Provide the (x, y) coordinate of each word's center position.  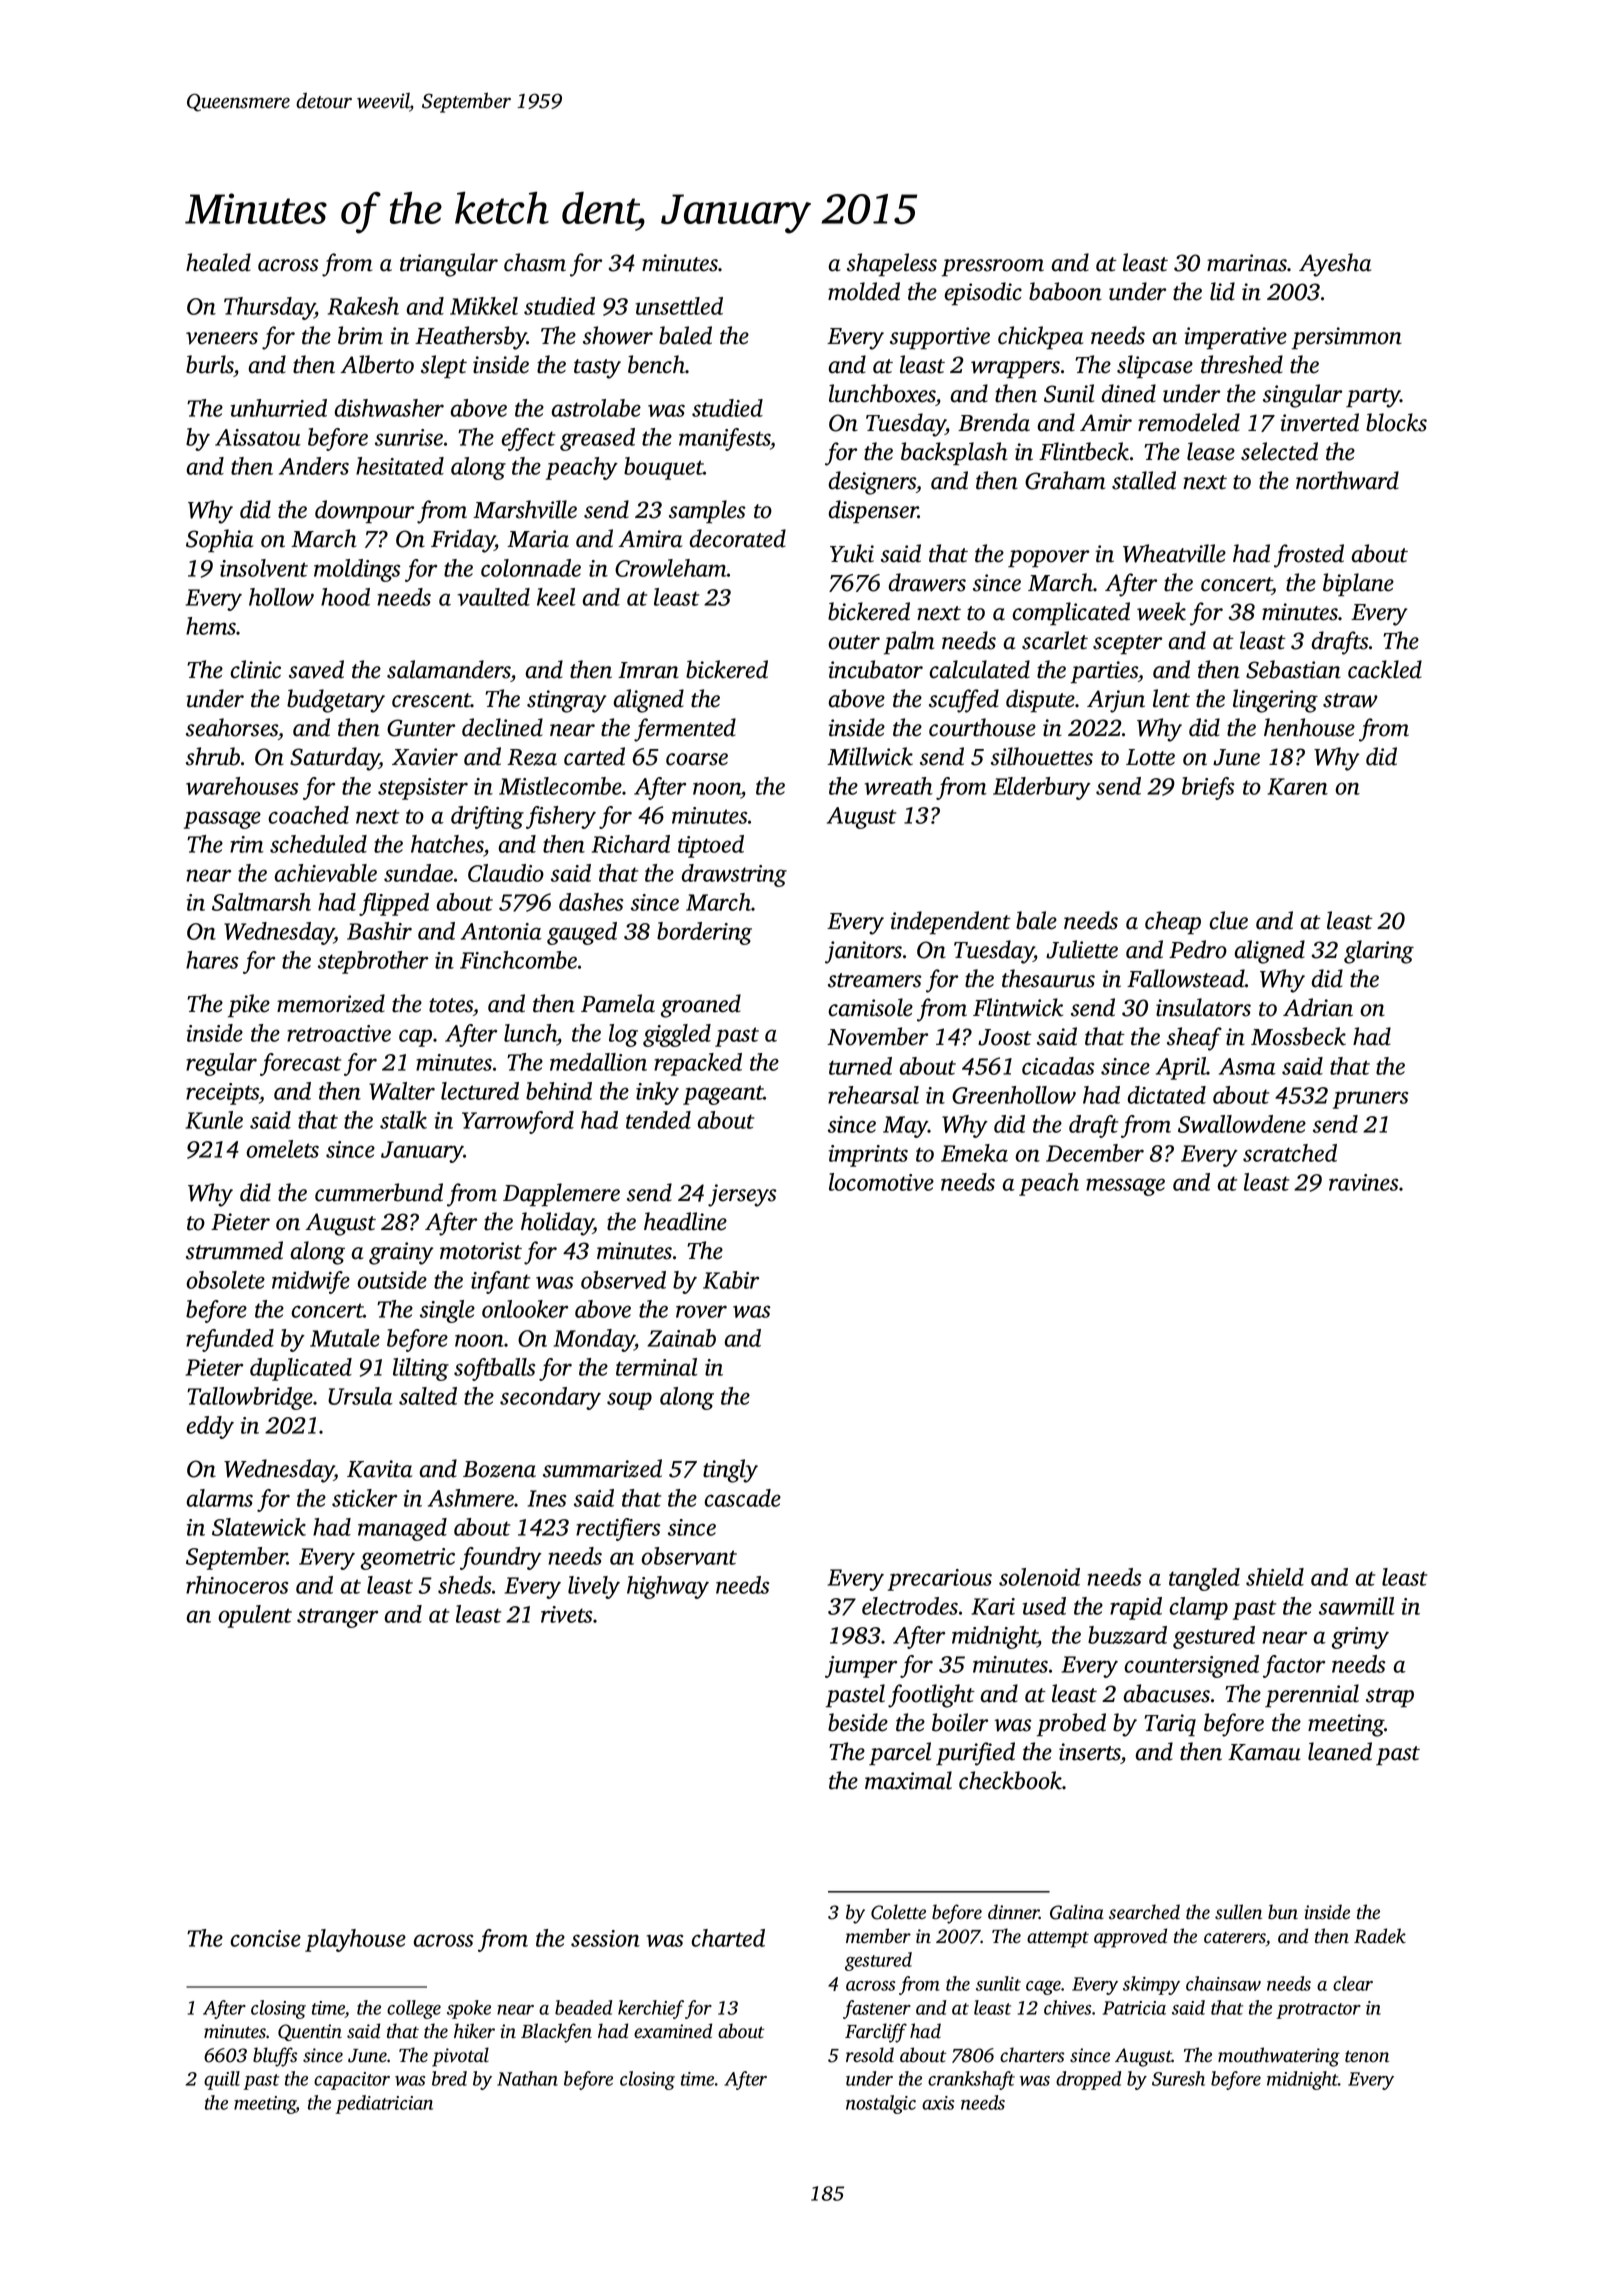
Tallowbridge (250, 1398)
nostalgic (881, 2104)
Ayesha (1335, 265)
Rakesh (363, 306)
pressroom (993, 268)
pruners (1371, 1100)
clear (1353, 1983)
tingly (730, 1471)
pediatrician (384, 2104)
